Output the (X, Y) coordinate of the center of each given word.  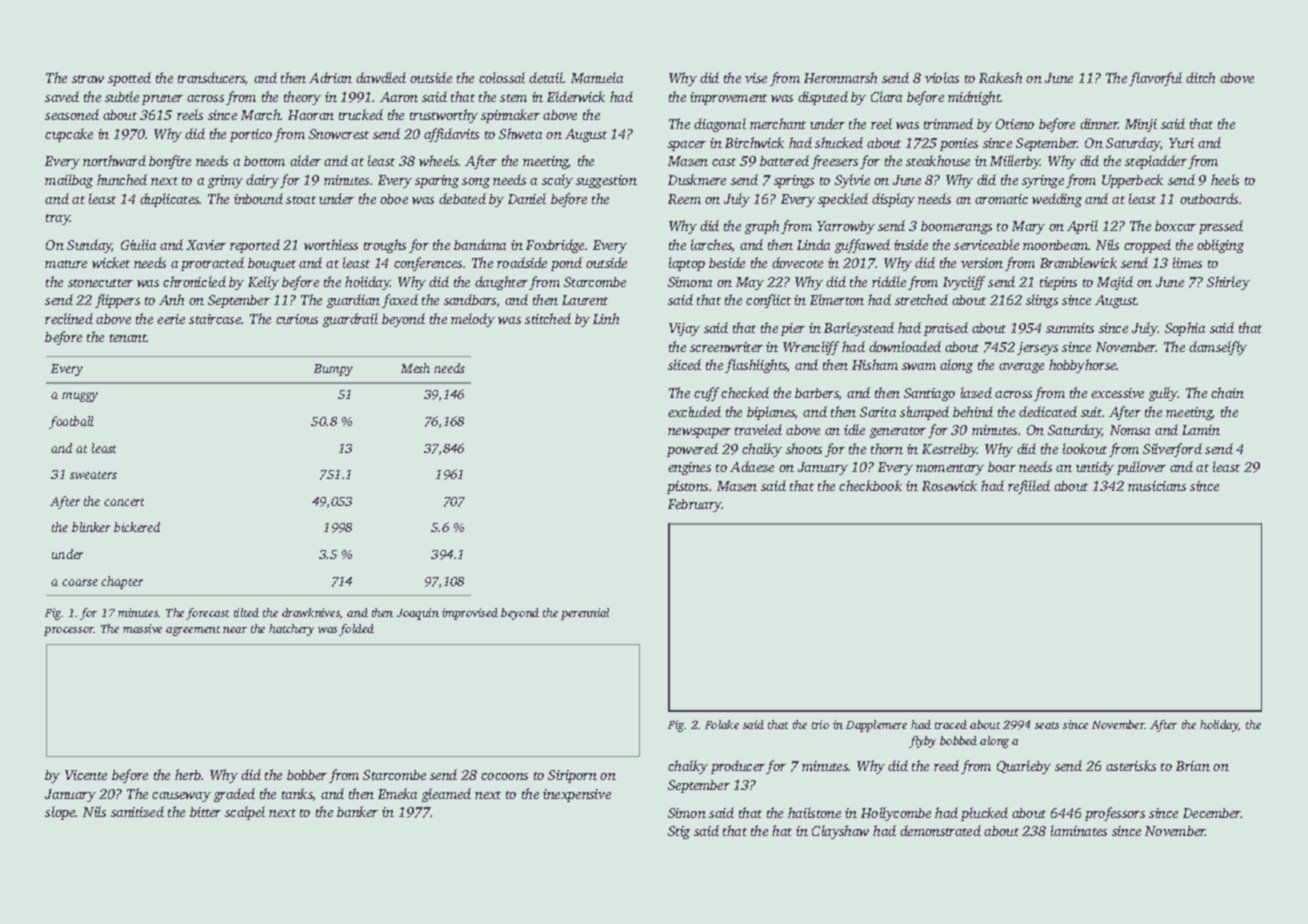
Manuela (597, 77)
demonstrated (940, 830)
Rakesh (1000, 77)
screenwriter (726, 347)
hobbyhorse (1083, 366)
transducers (211, 77)
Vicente (86, 775)
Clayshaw (840, 832)
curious (297, 319)
